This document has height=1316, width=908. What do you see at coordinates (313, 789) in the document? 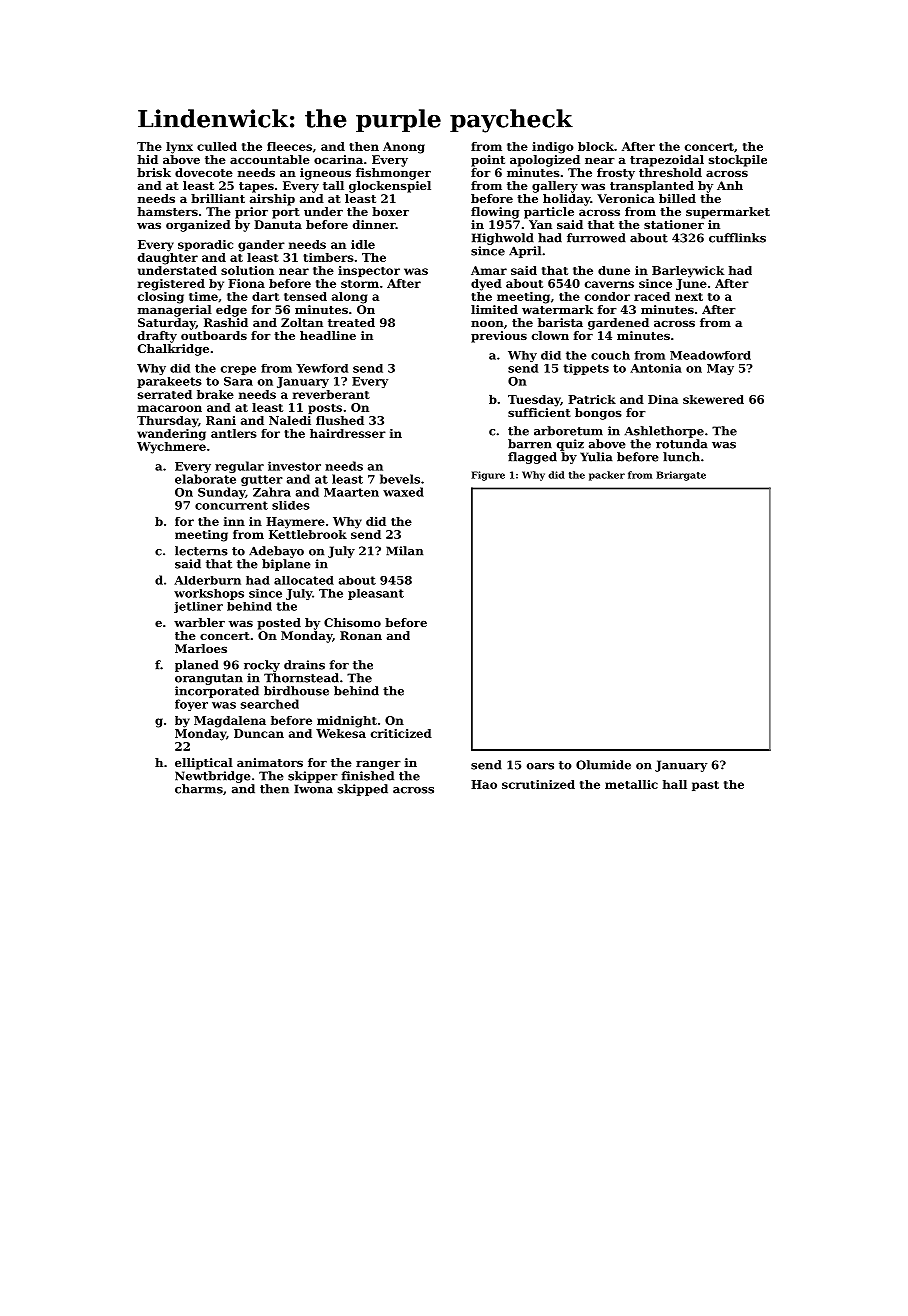
I see `Iwona` at bounding box center [313, 789].
